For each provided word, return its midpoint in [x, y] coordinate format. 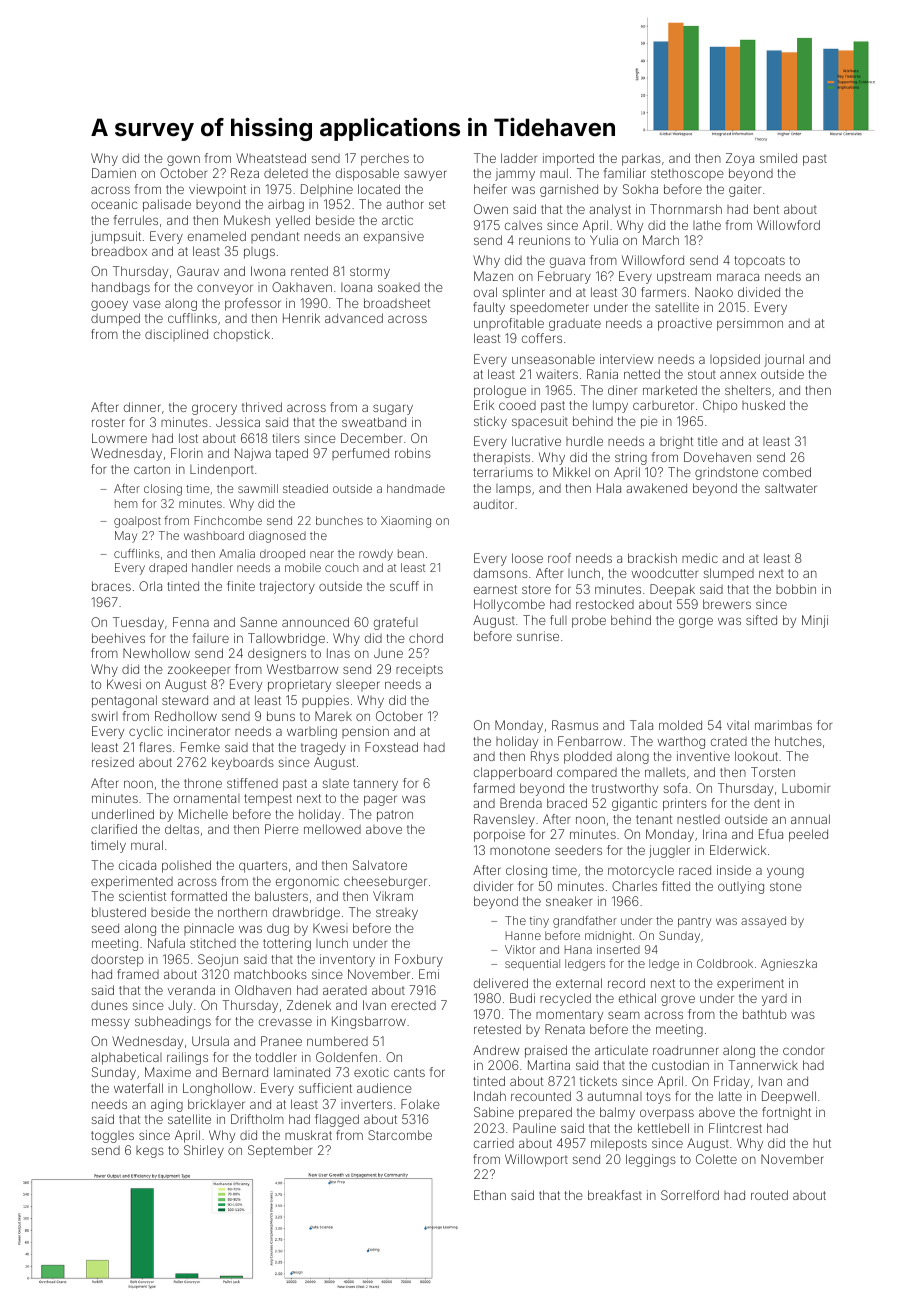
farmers [663, 292]
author [405, 204]
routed [769, 1195]
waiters [557, 374]
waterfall [138, 1088]
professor [253, 304]
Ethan [490, 1195]
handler [212, 567]
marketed [670, 390]
